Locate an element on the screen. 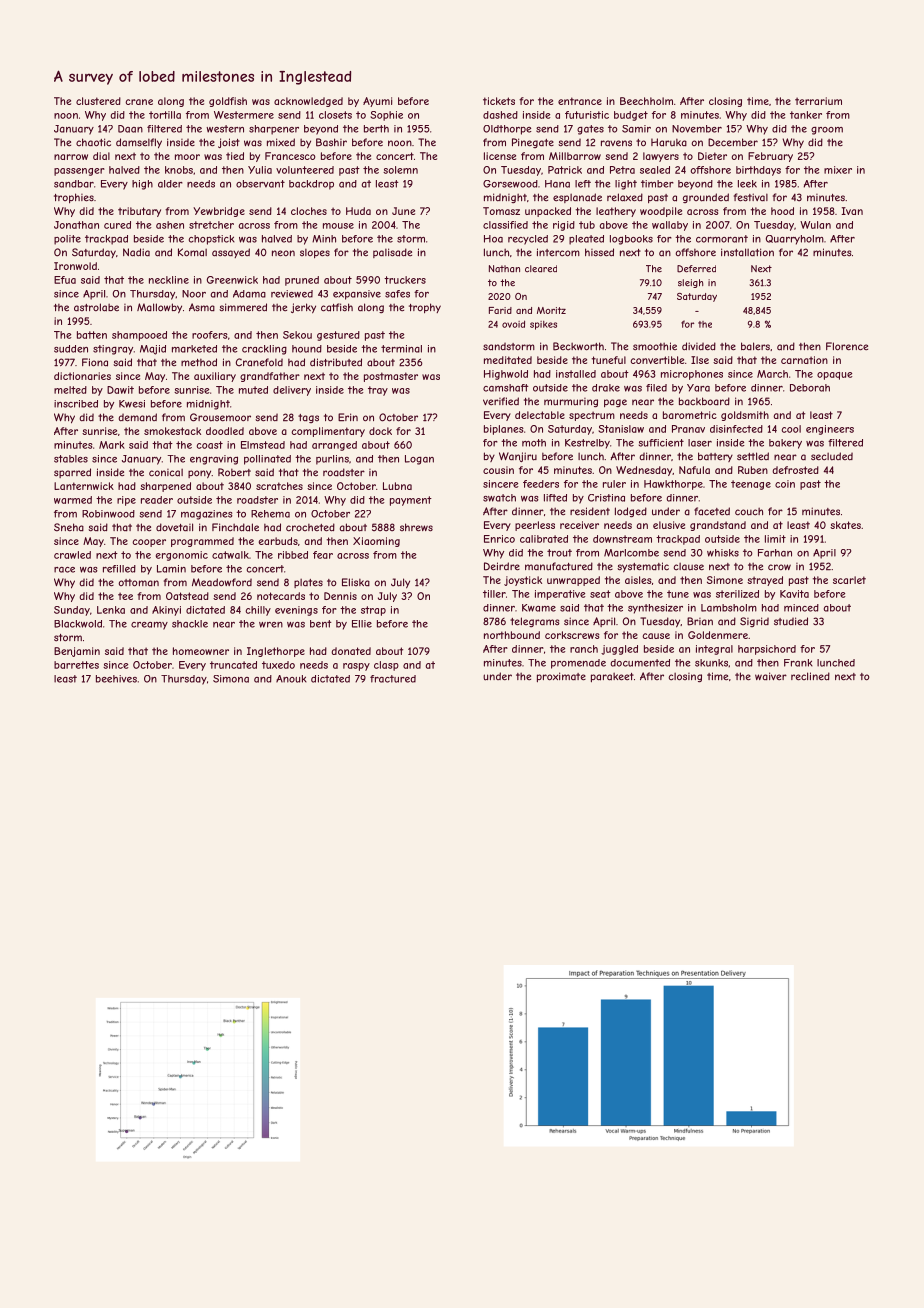 The image size is (924, 1308). Benjamin is located at coordinates (77, 652).
